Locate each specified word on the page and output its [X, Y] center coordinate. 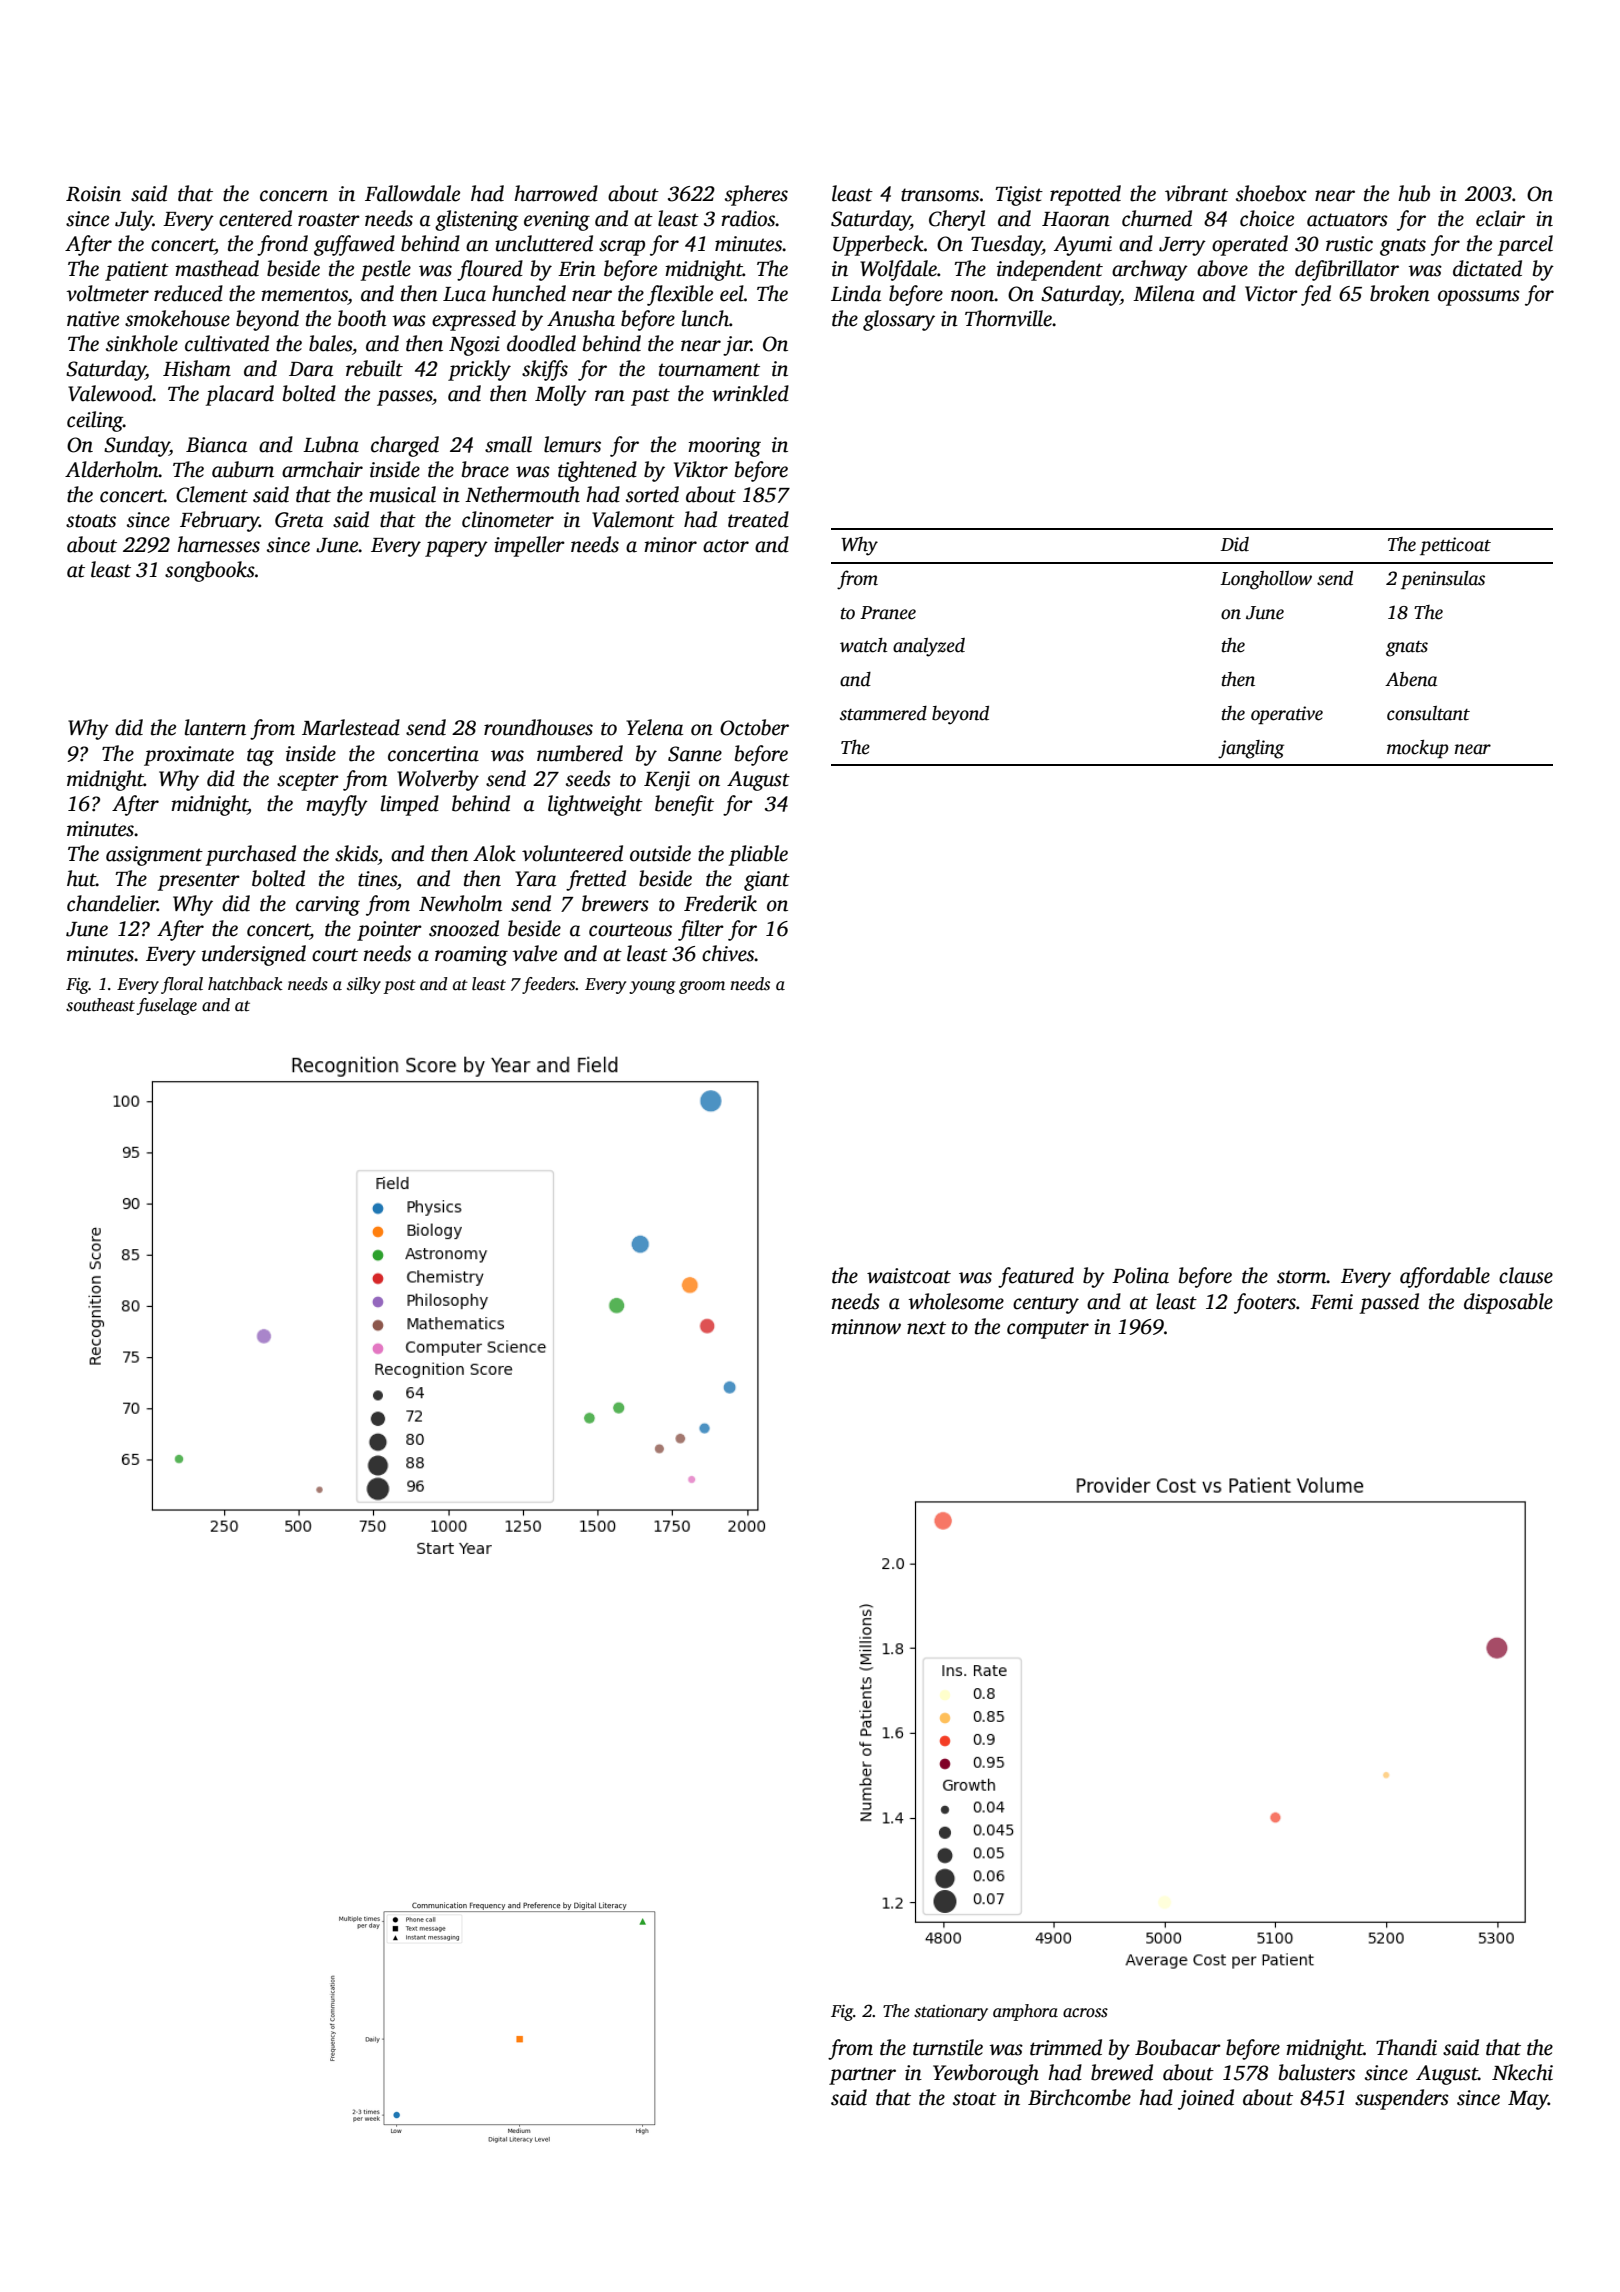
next [926, 1328]
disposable [1508, 1303]
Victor [1271, 294]
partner [862, 2076]
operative [1287, 715]
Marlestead [351, 727]
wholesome [956, 1301]
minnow [866, 1327]
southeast [100, 1005]
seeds [588, 778]
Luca [464, 294]
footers [1265, 1303]
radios [748, 218]
